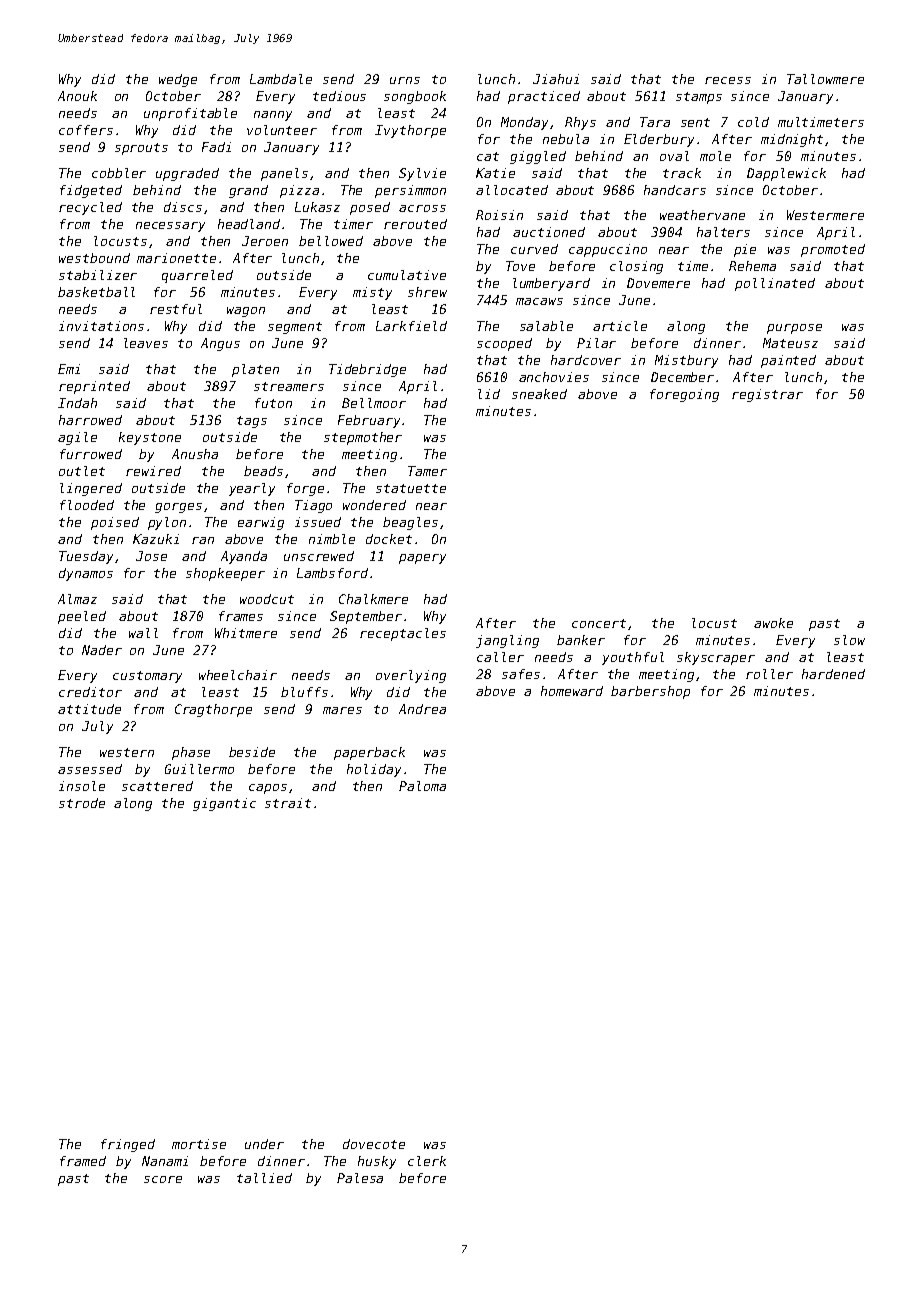 The image size is (924, 1308). I want to click on score, so click(163, 1179).
